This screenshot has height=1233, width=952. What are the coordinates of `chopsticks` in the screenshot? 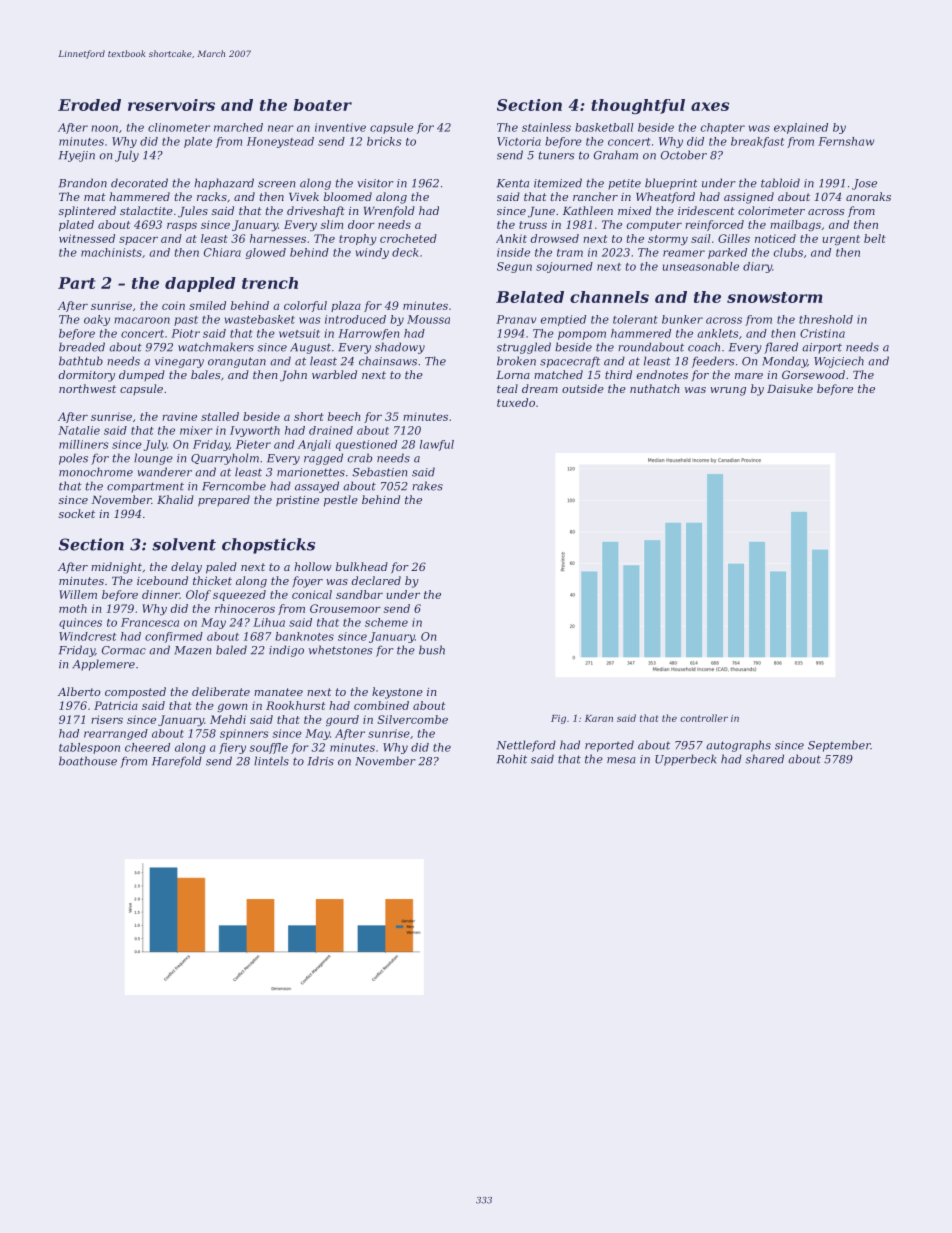 It's located at (268, 546).
